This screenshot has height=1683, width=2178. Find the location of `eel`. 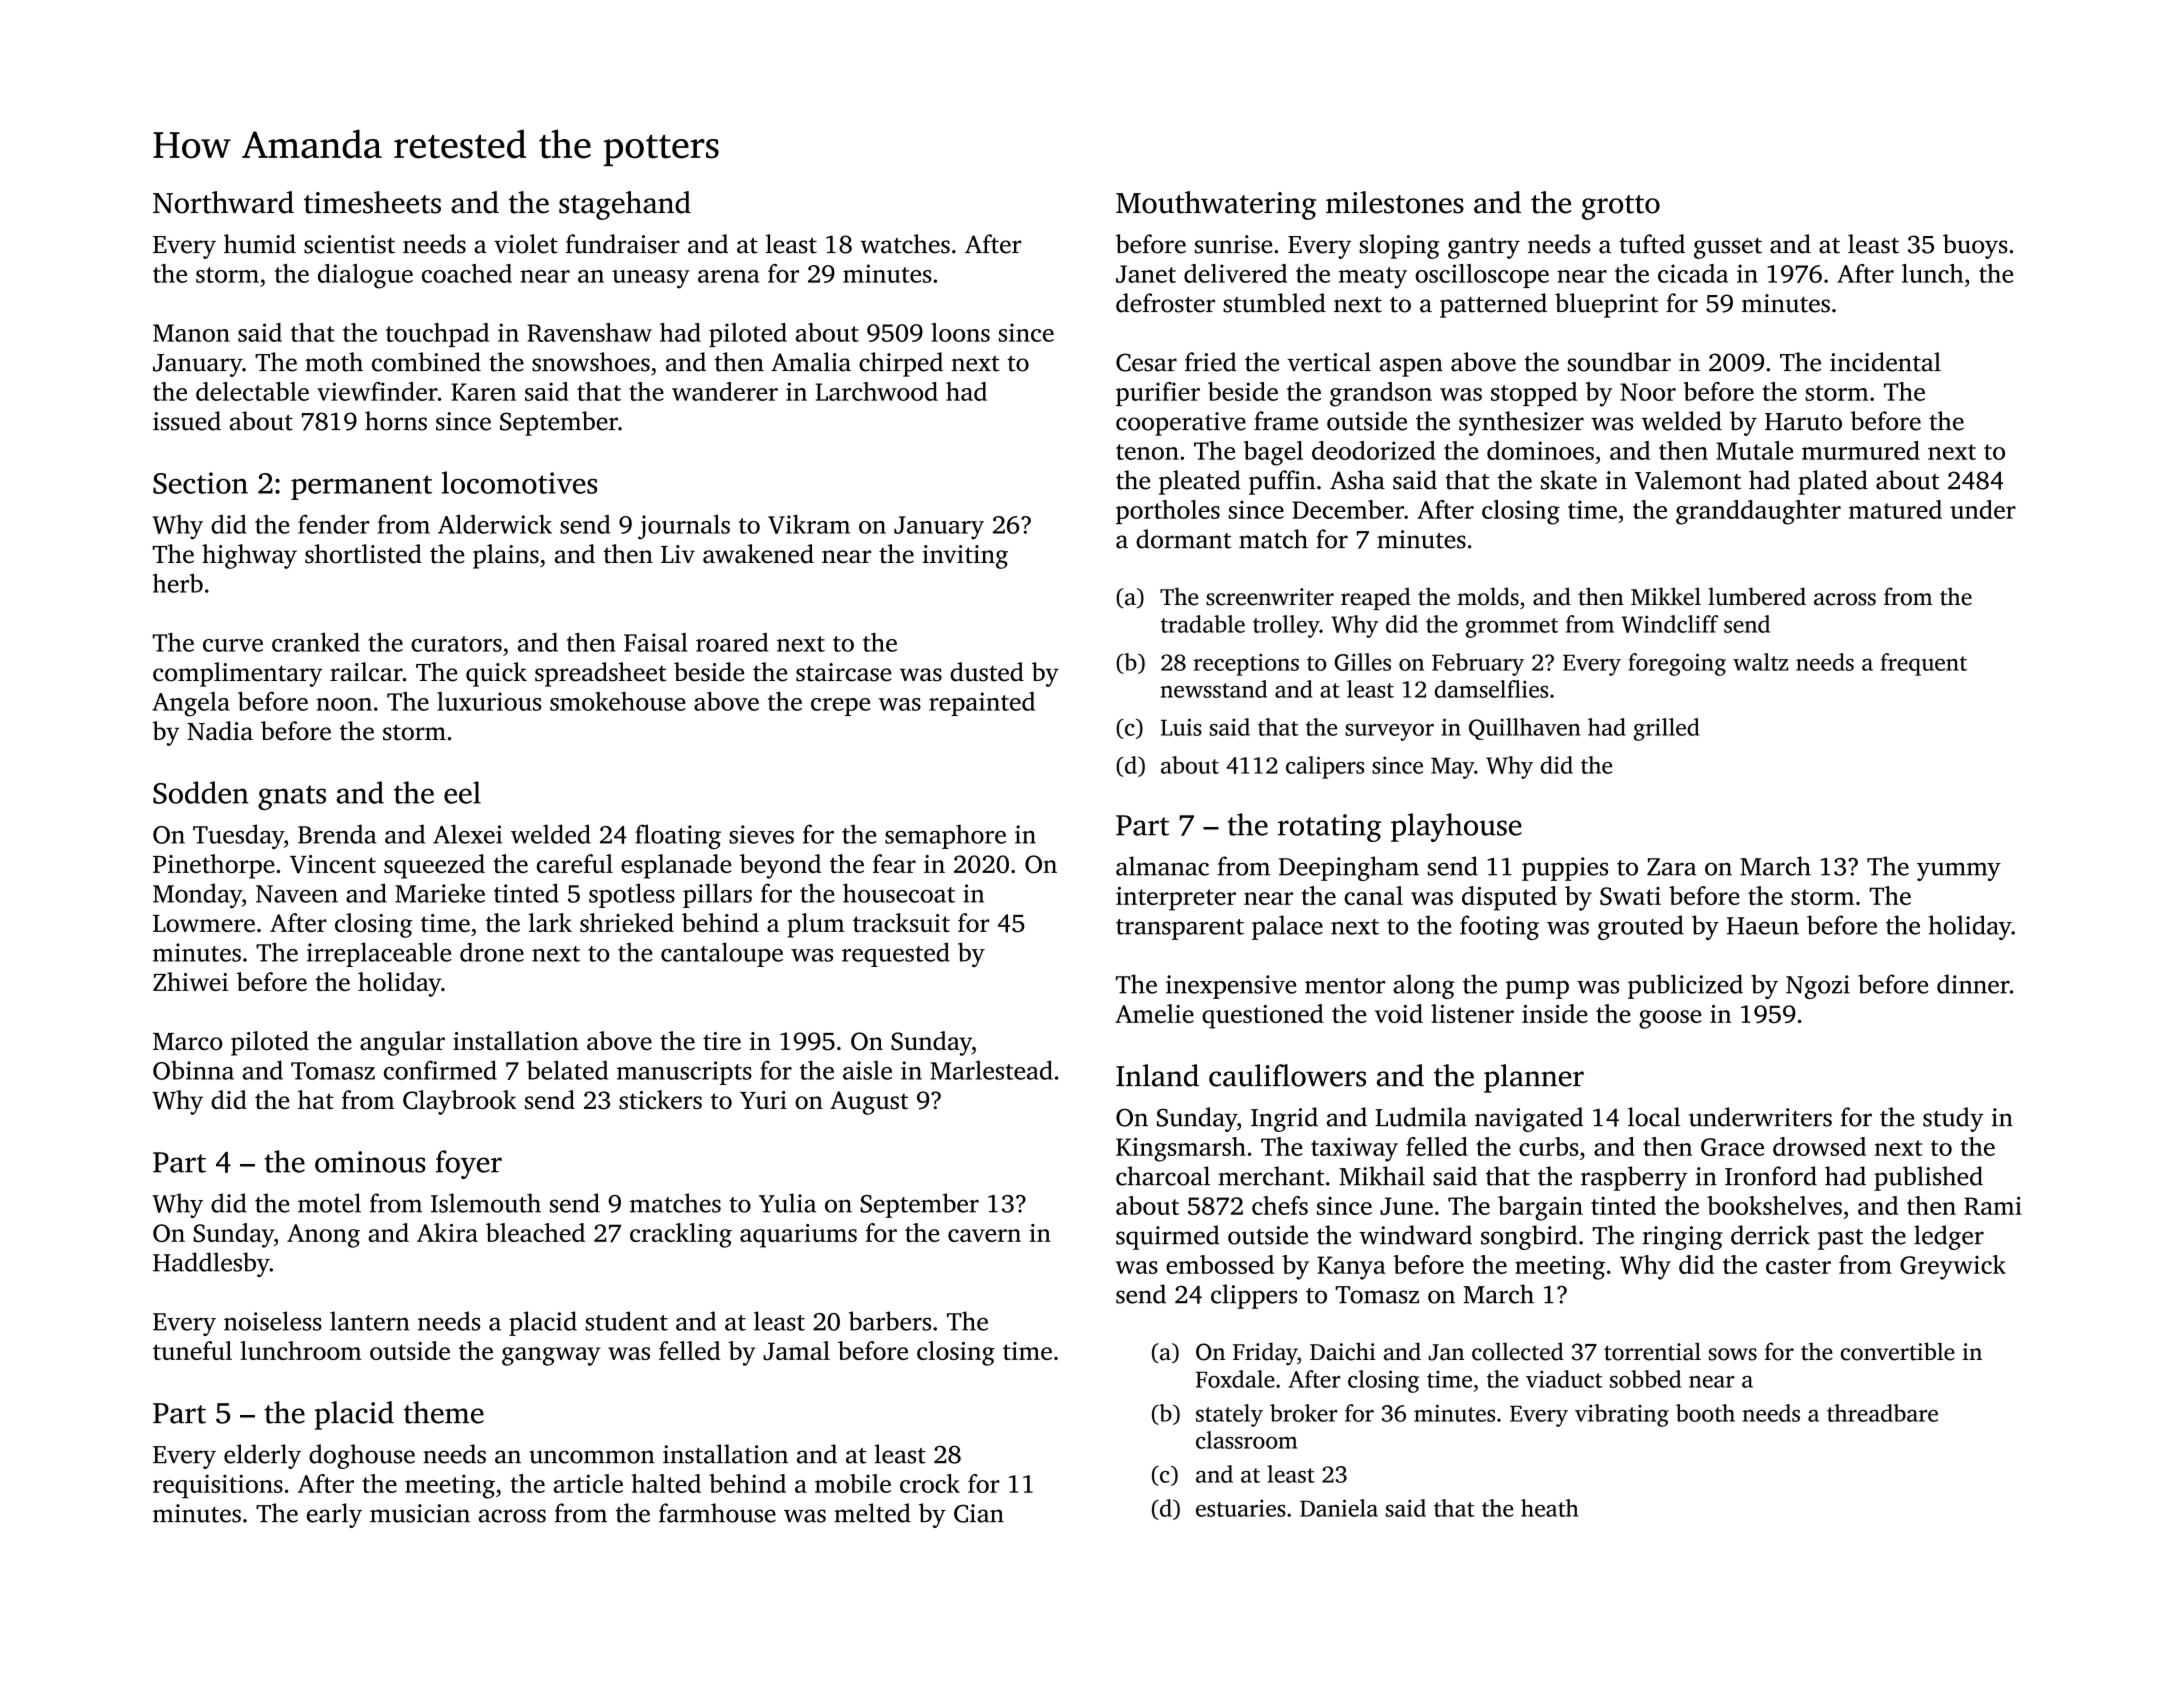

eel is located at coordinates (462, 792).
